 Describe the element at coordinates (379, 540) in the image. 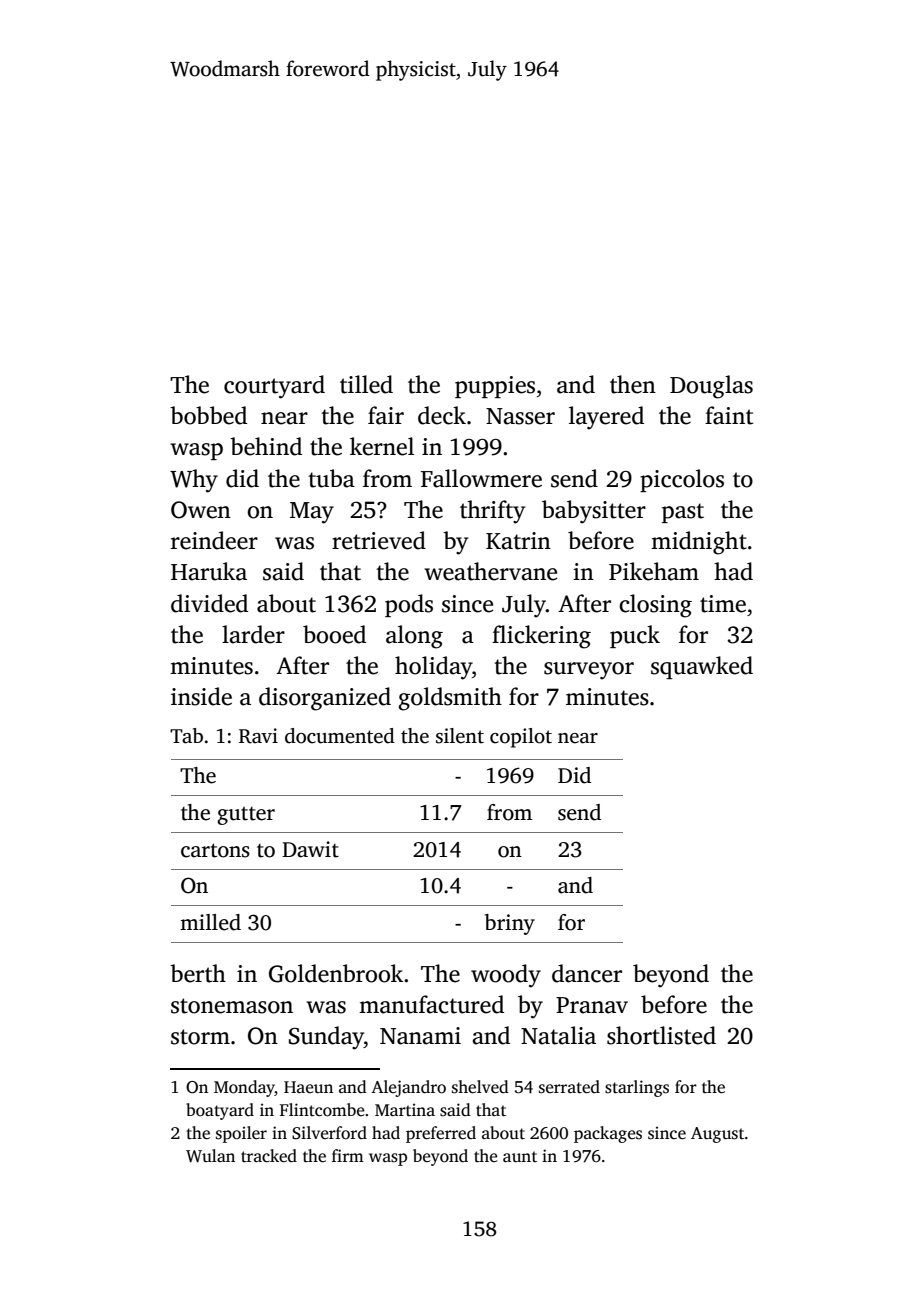

I see `retrieved` at that location.
